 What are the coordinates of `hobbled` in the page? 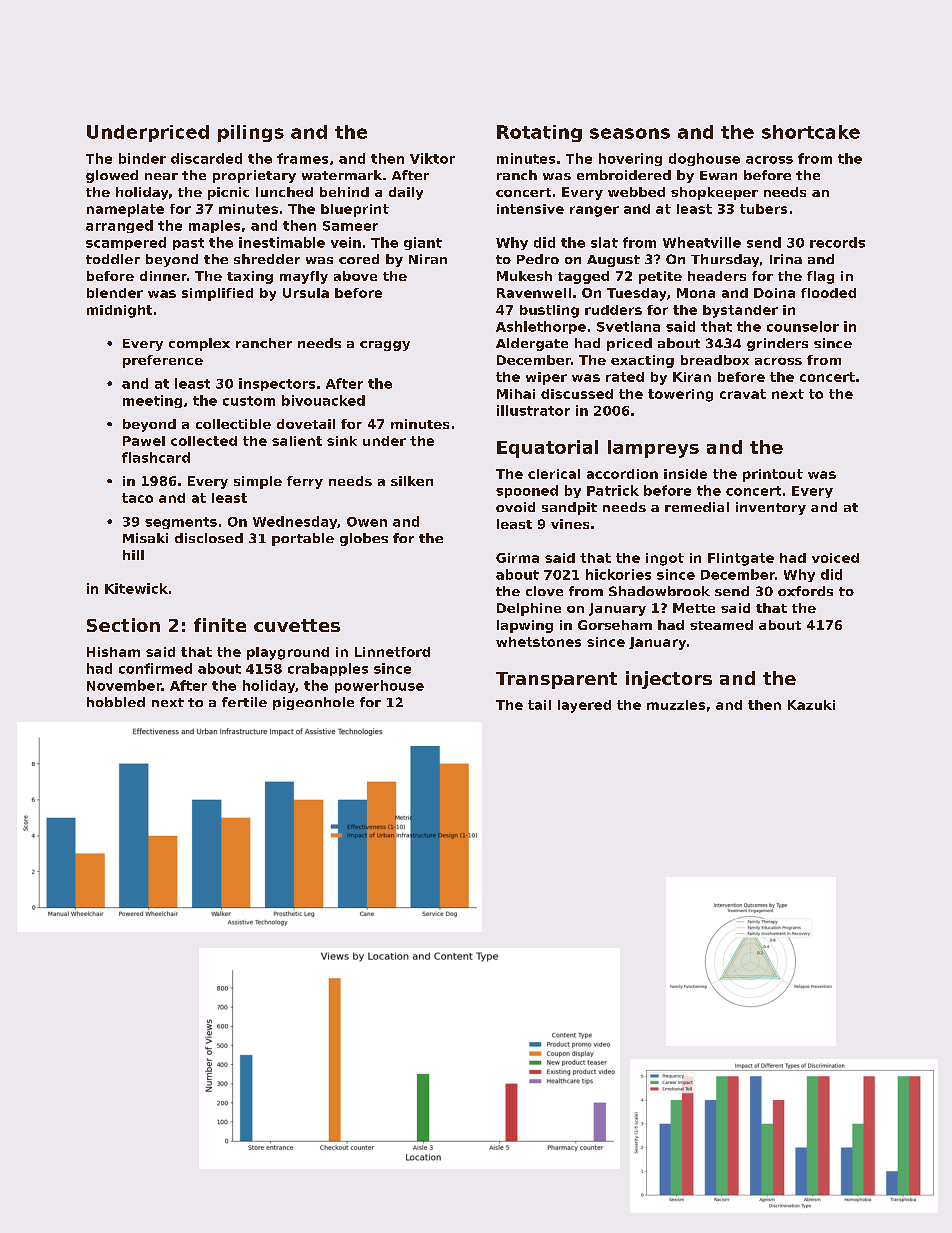 It's located at (116, 702).
